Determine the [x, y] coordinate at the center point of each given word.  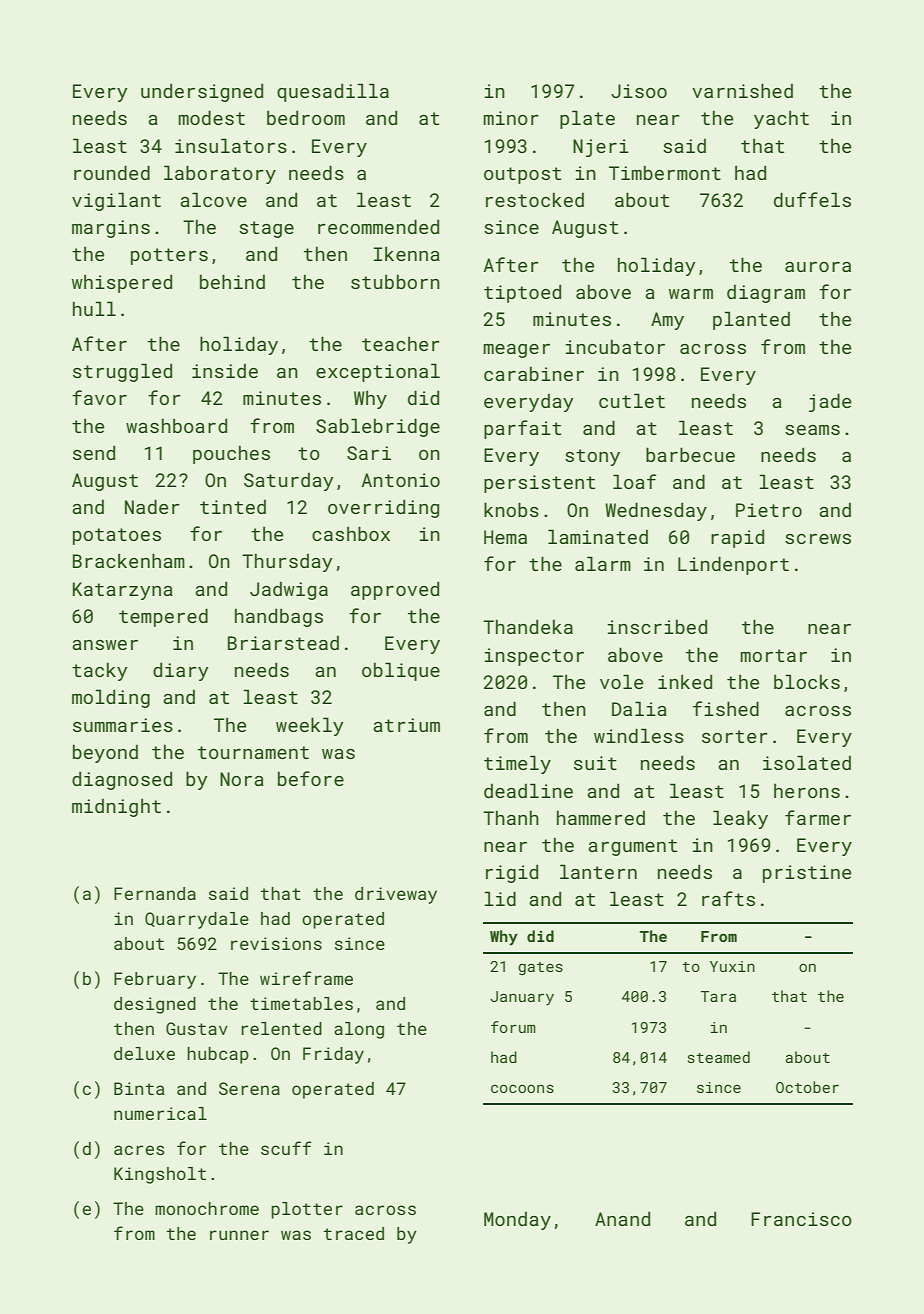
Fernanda [155, 893]
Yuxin [732, 966]
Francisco [801, 1219]
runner [239, 1235]
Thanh [511, 817]
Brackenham [129, 560]
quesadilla [333, 92]
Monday [517, 1221]
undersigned [202, 92]
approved [395, 590]
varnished [742, 90]
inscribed [657, 626]
